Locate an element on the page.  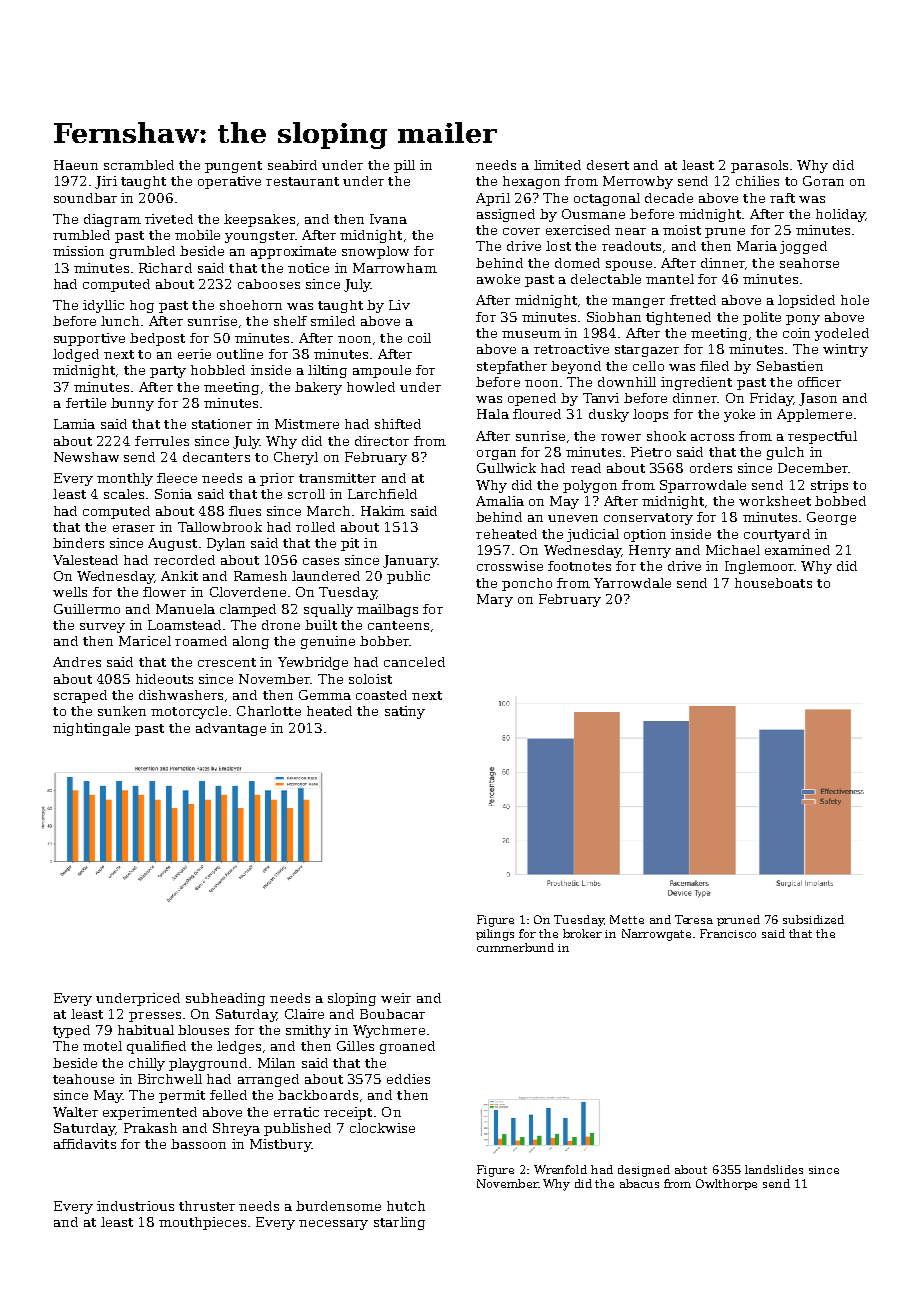
landslides is located at coordinates (774, 1169).
